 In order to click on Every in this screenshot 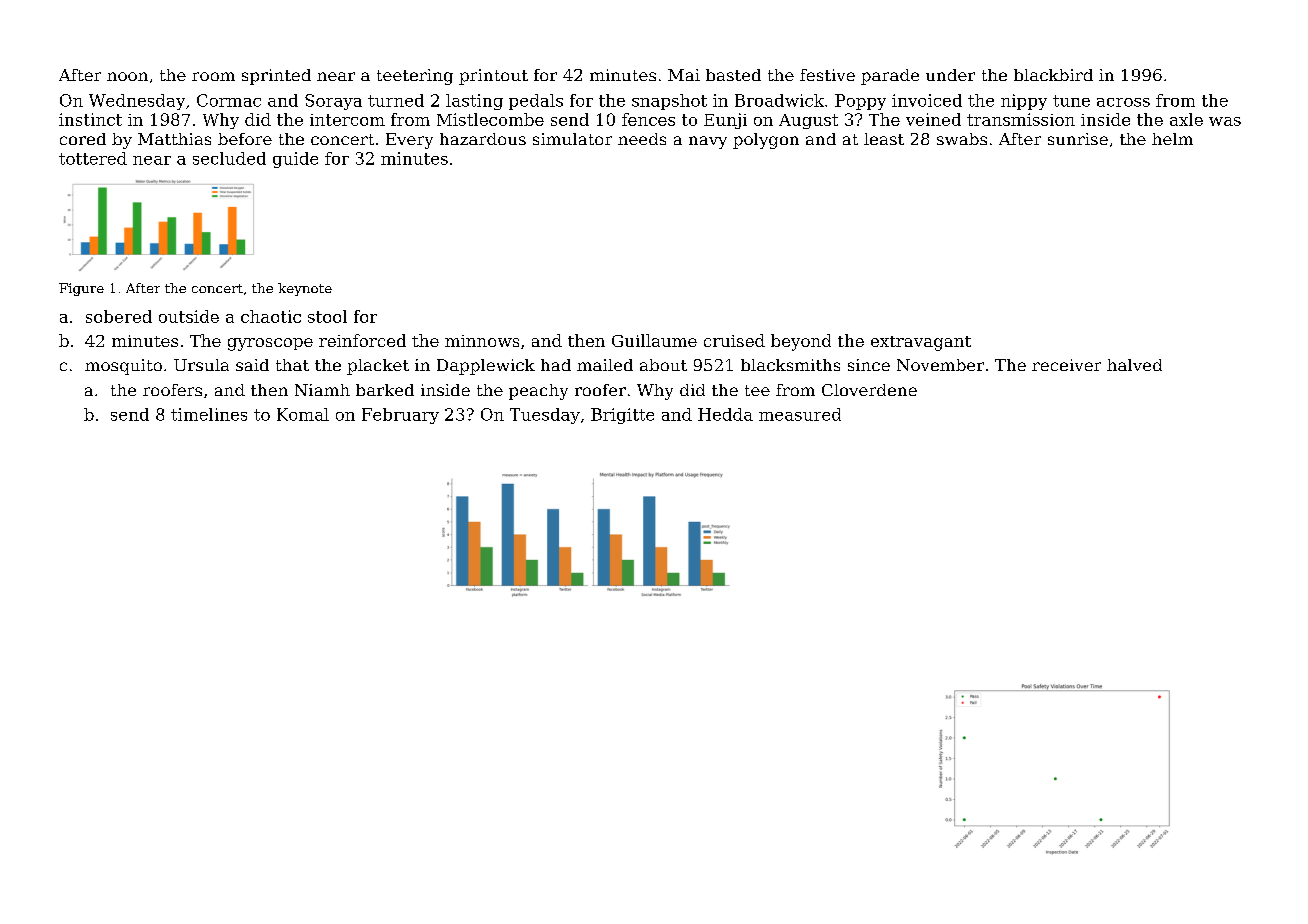, I will do `click(409, 141)`.
